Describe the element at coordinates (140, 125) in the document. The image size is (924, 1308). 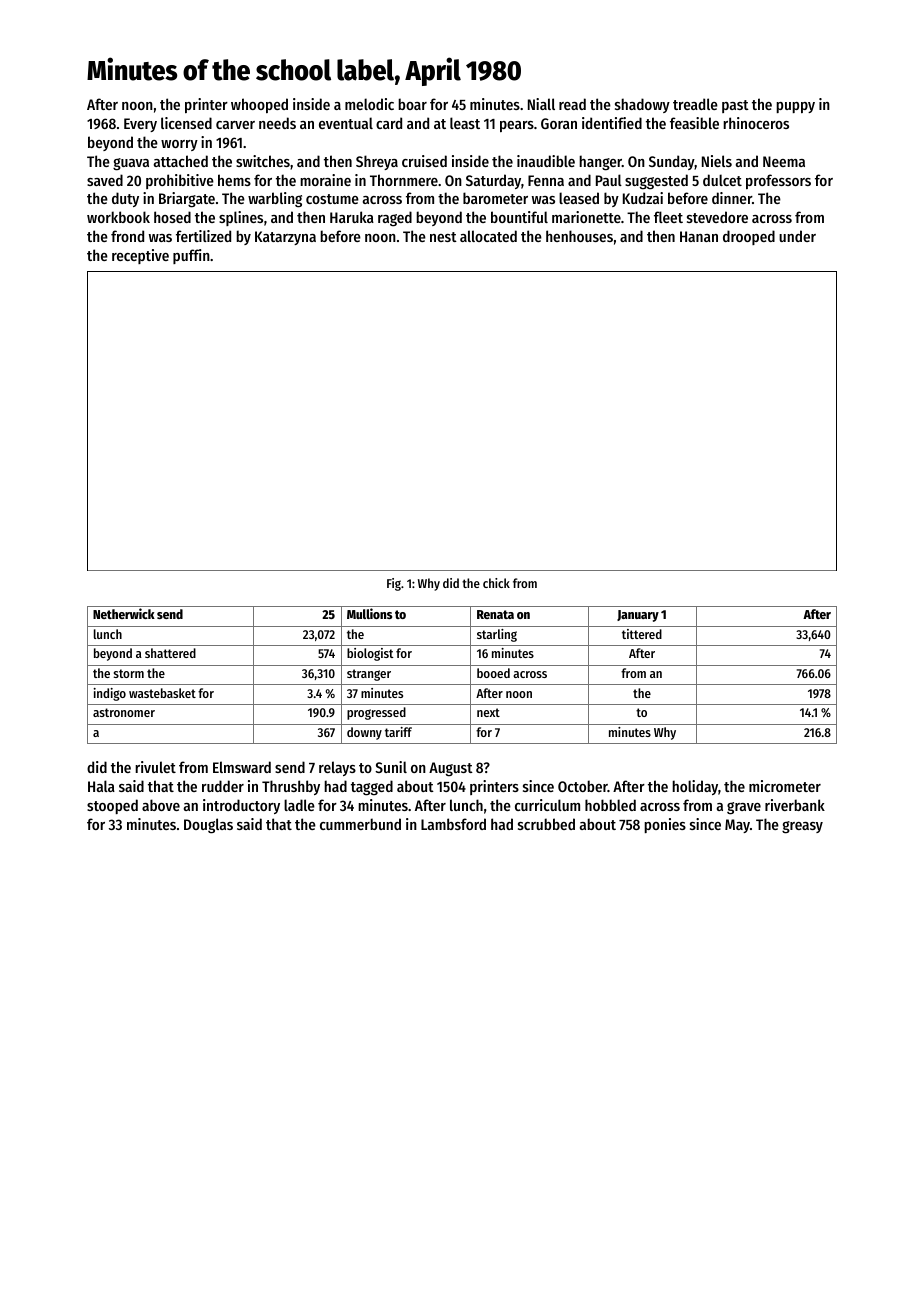
I see `Every` at that location.
